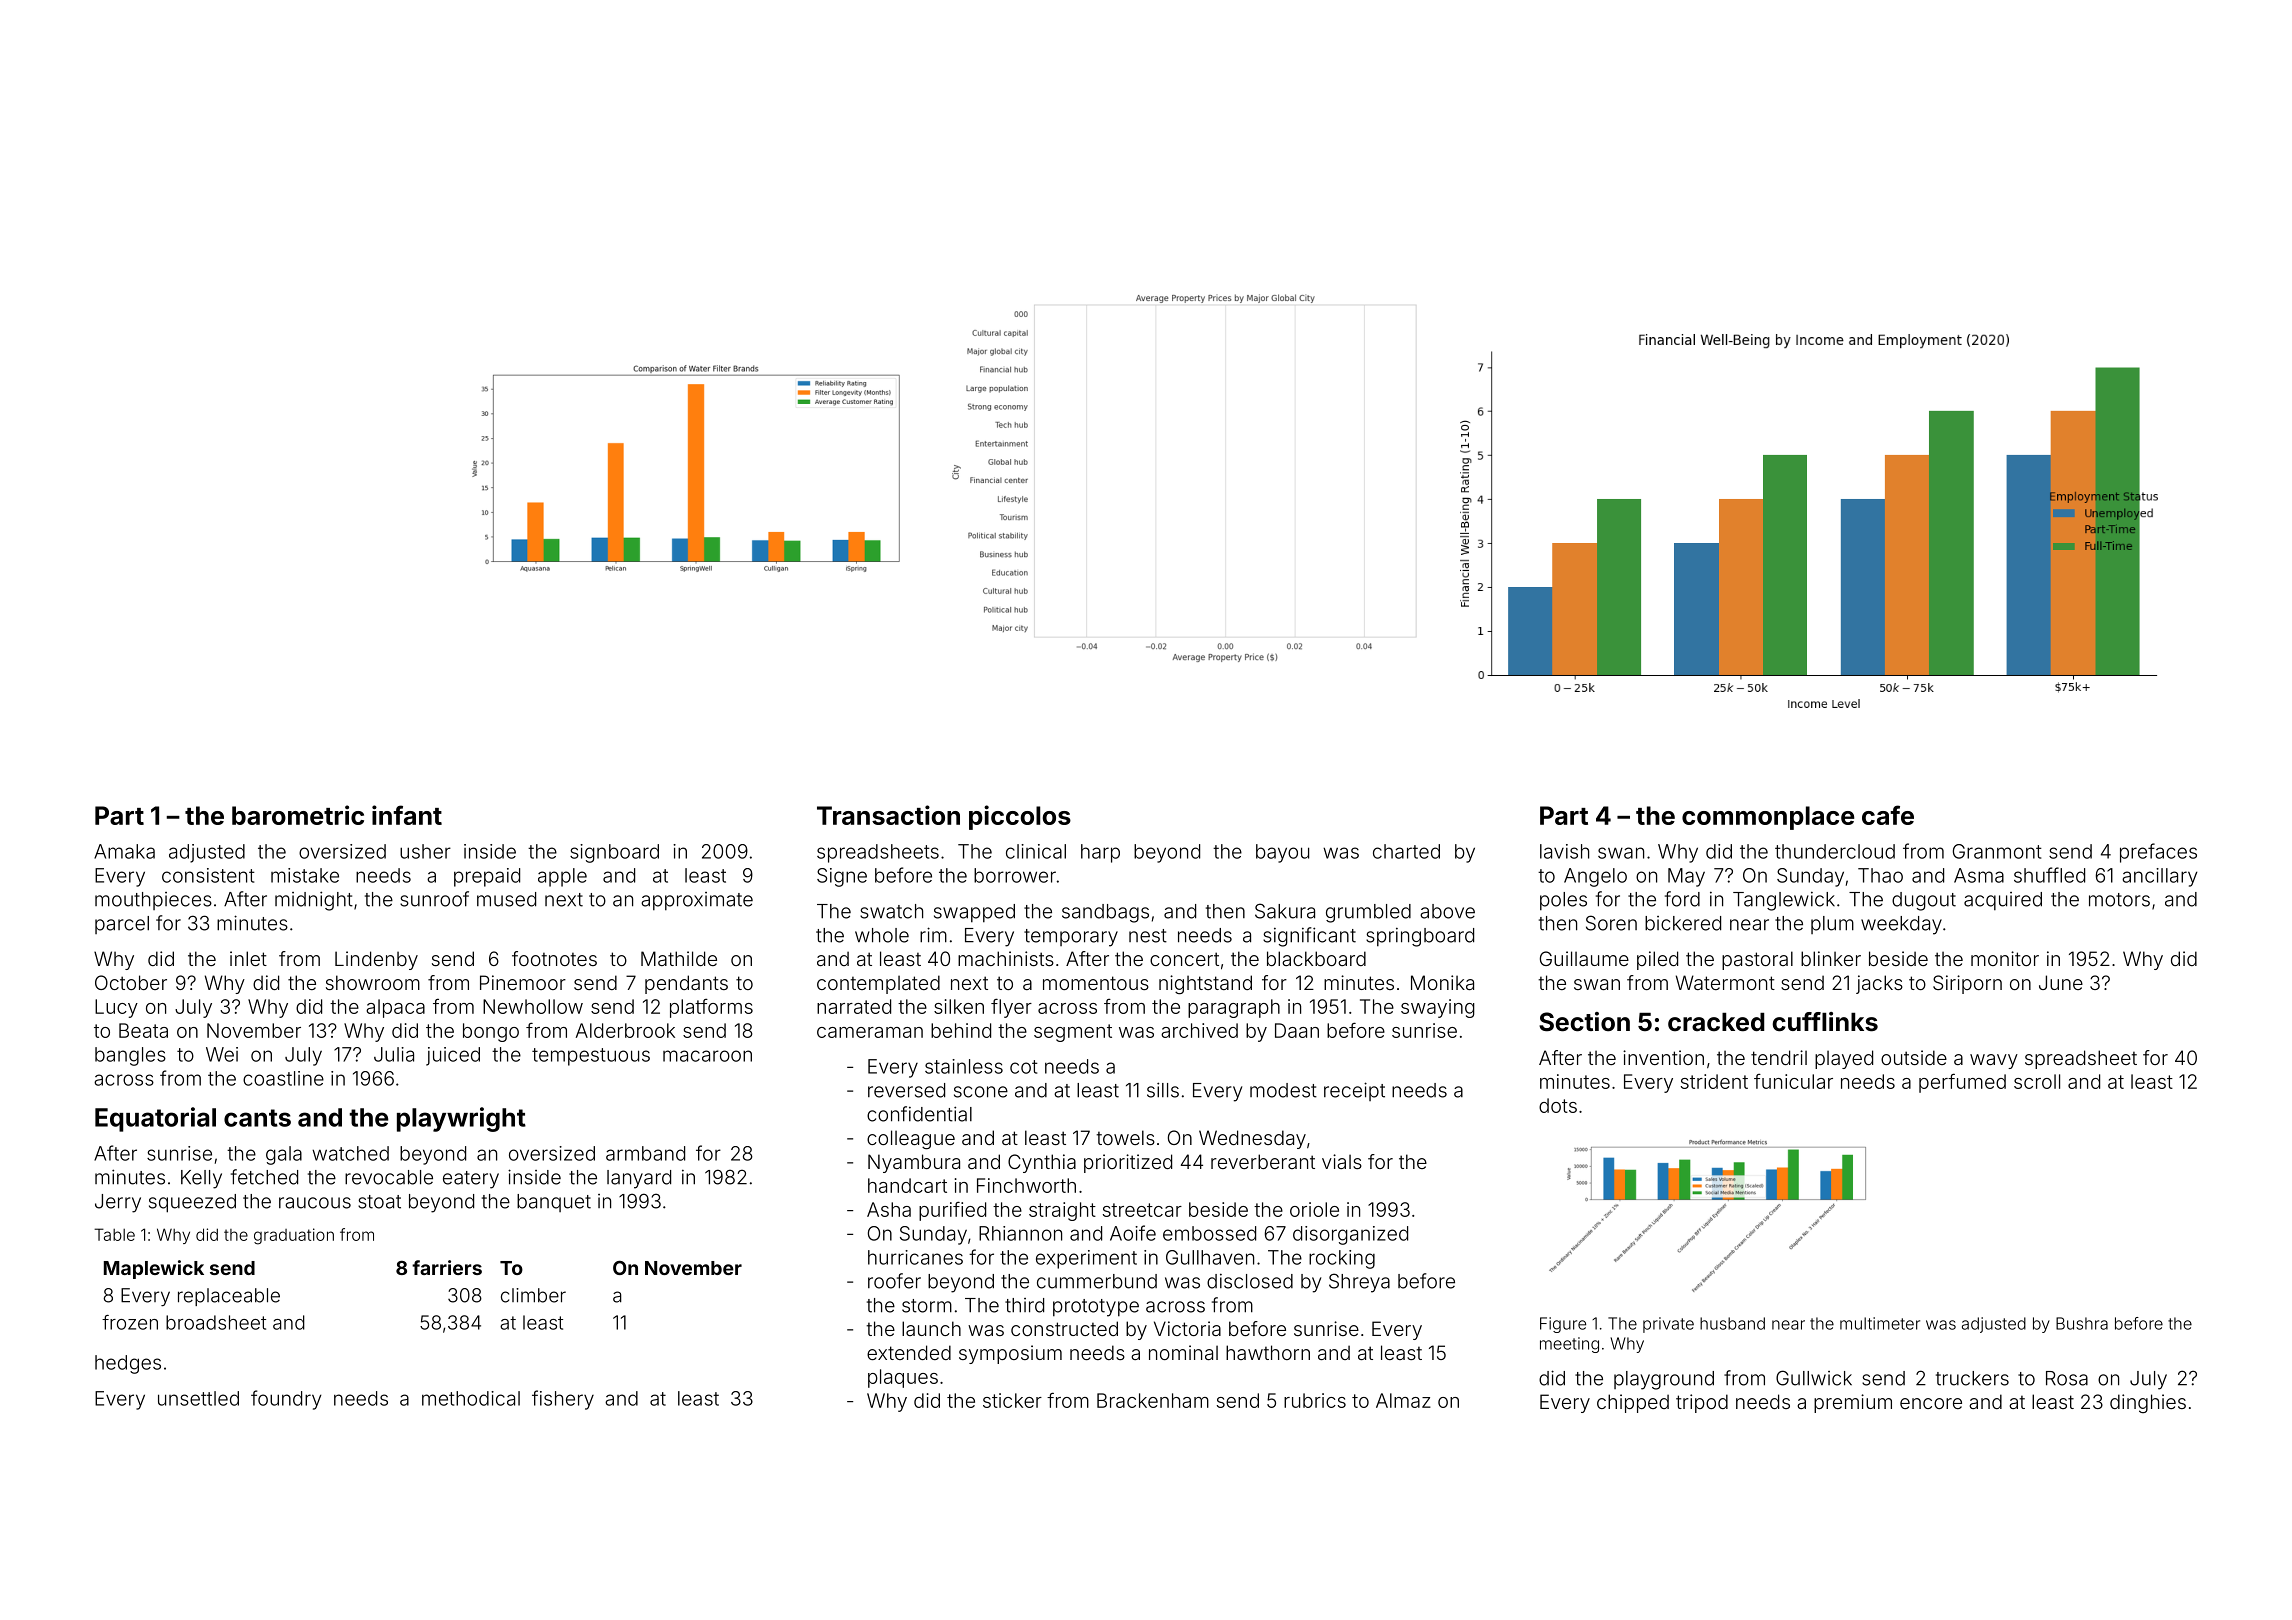 Image resolution: width=2292 pixels, height=1620 pixels. What do you see at coordinates (198, 1398) in the screenshot?
I see `unsettled` at bounding box center [198, 1398].
